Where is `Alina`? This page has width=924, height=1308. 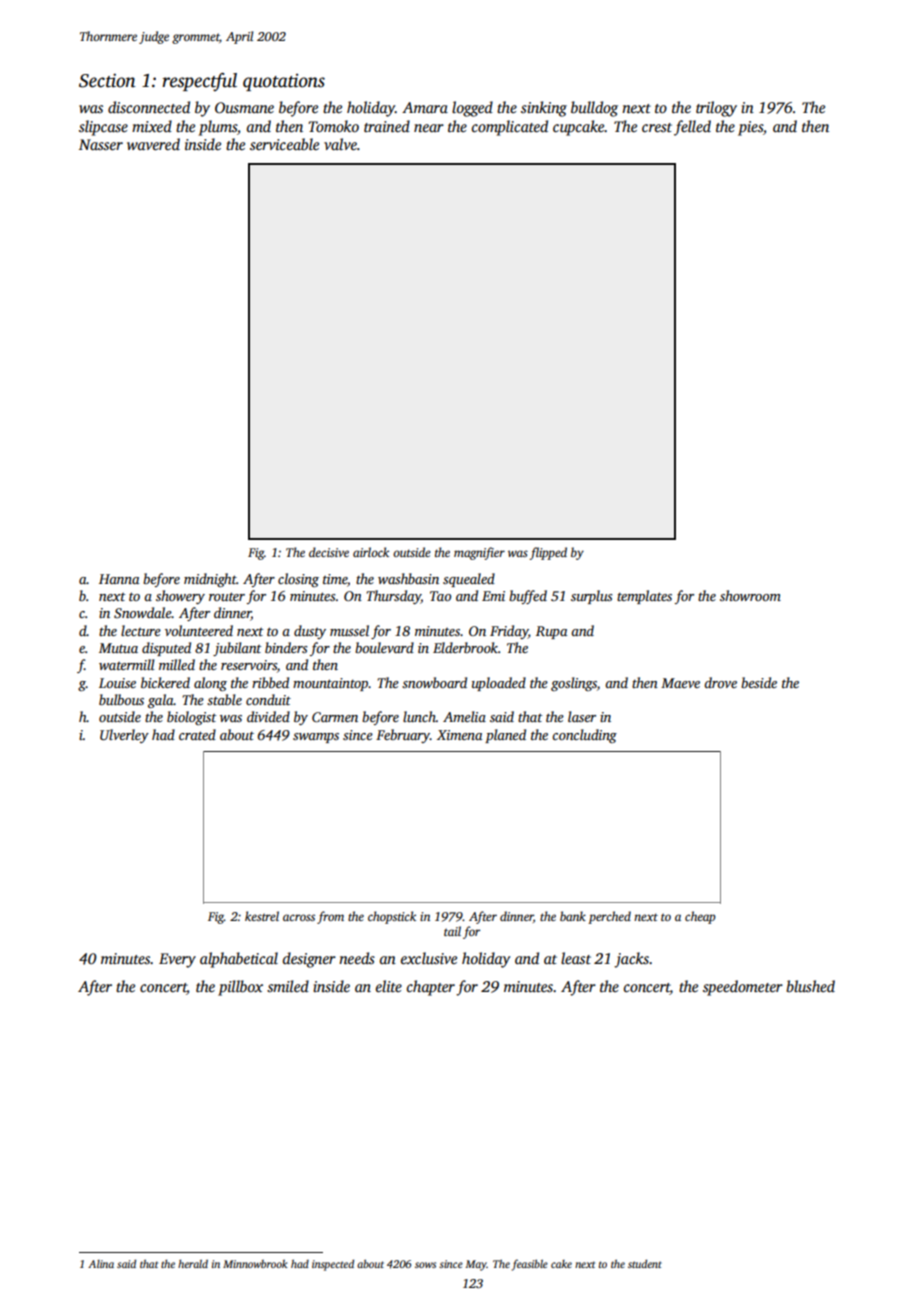 Alina is located at coordinates (101, 1264).
